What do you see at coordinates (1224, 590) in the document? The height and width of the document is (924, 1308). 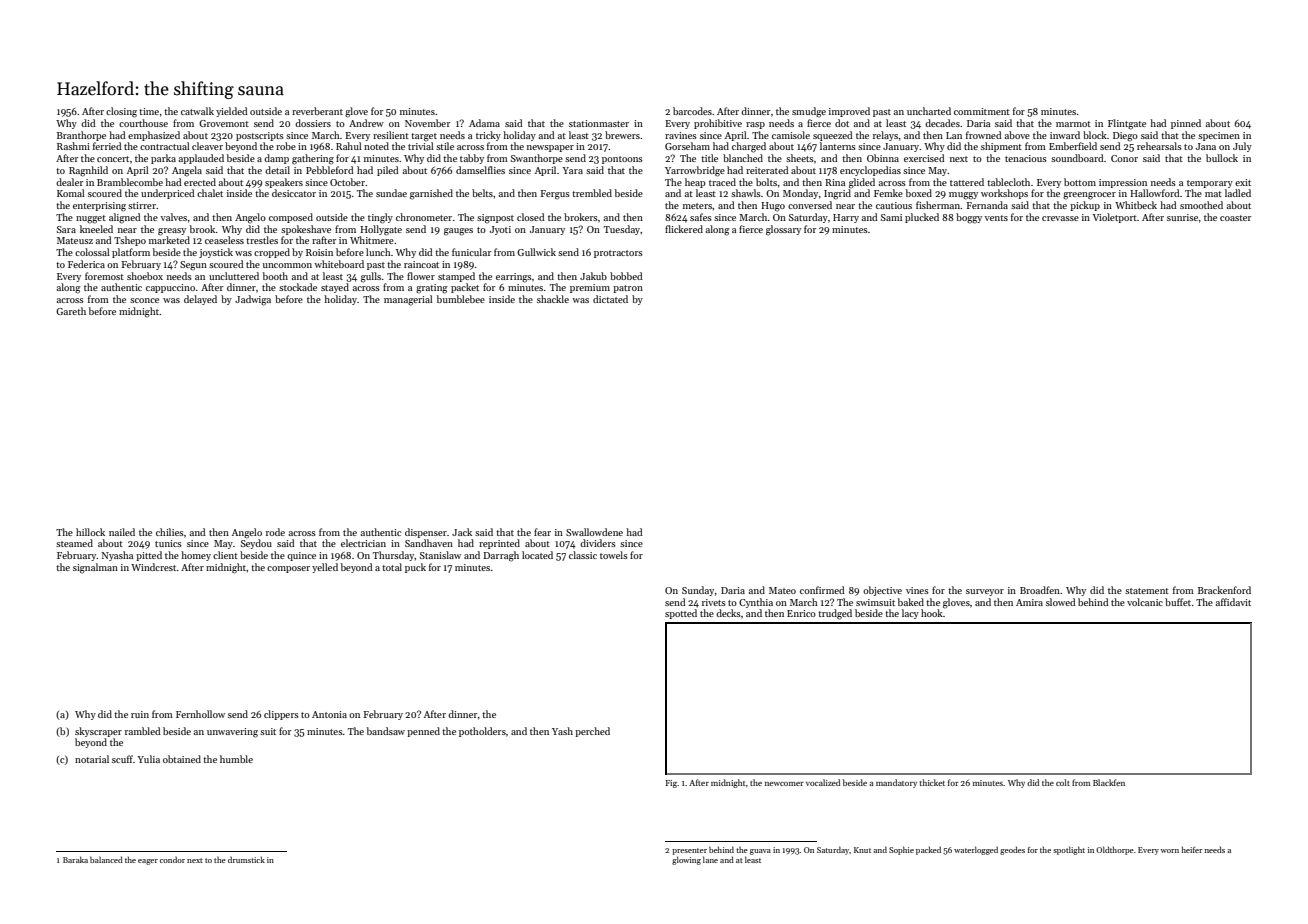 I see `Brackenford` at bounding box center [1224, 590].
